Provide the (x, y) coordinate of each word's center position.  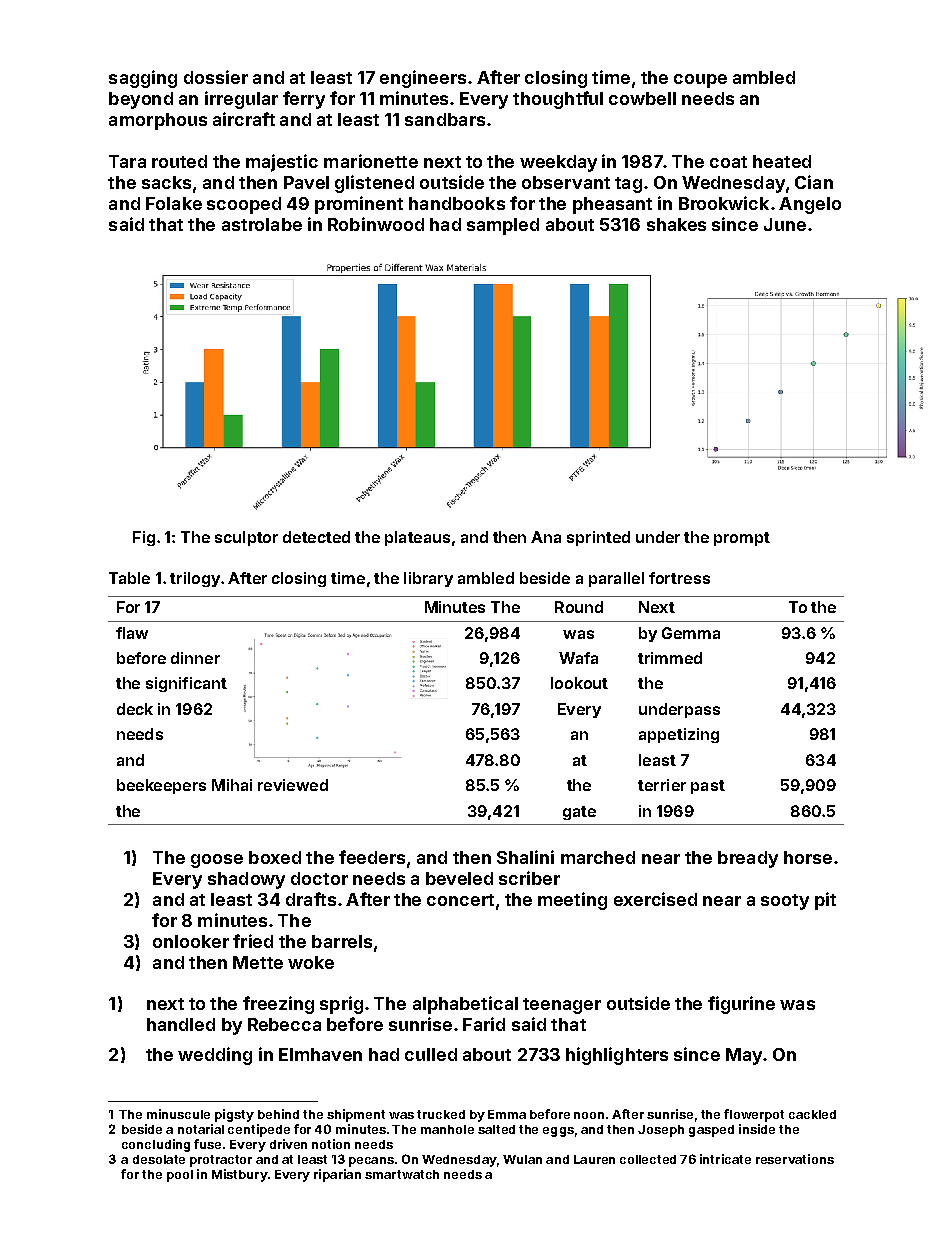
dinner (195, 658)
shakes (676, 224)
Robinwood (376, 224)
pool (180, 1176)
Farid (484, 1024)
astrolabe (262, 224)
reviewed (293, 785)
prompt (742, 539)
